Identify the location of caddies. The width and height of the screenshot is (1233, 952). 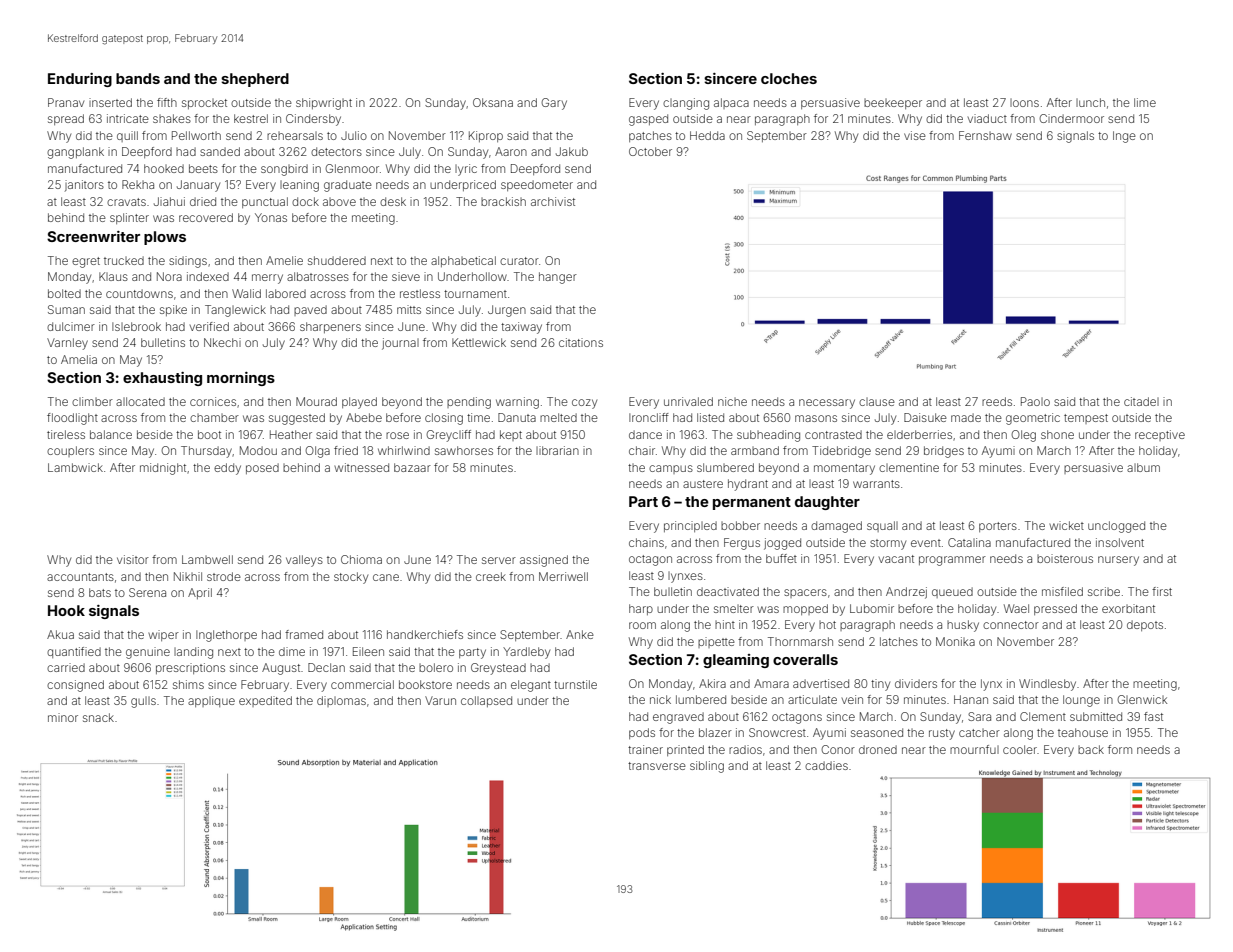
(826, 765).
